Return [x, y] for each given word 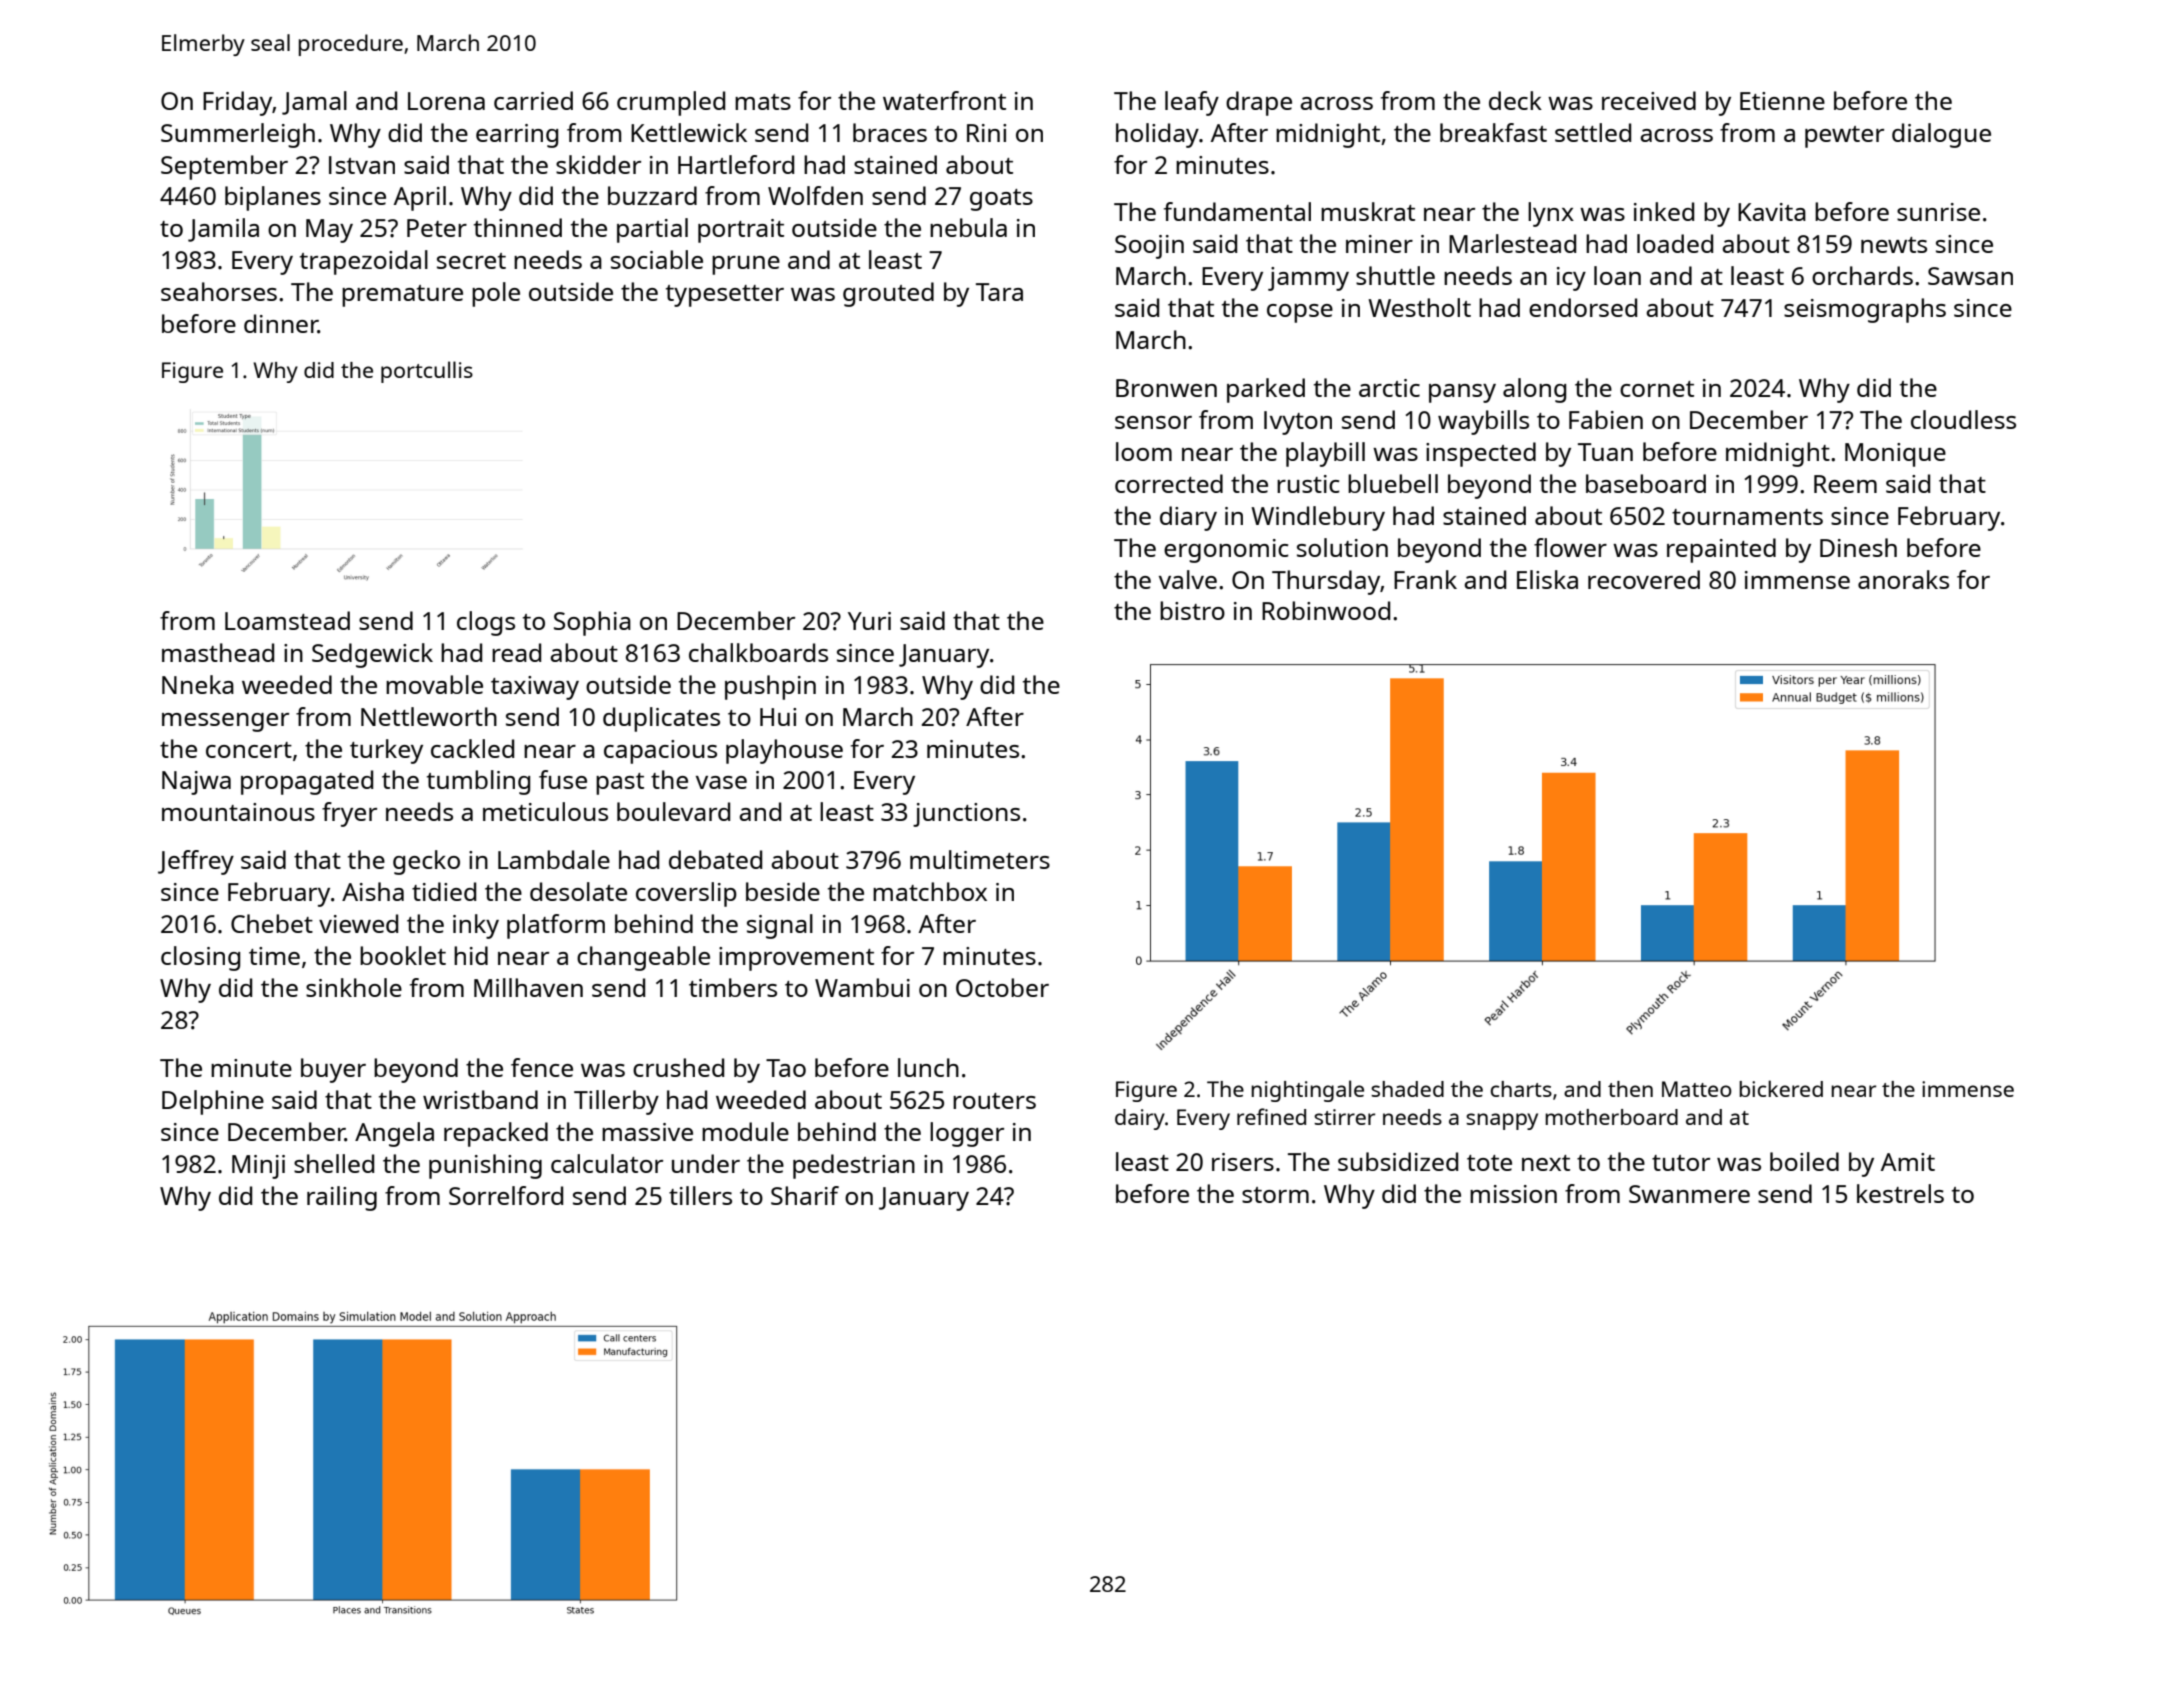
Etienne [1782, 101]
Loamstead [287, 620]
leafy [1192, 103]
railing [342, 1198]
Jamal [314, 103]
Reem [1845, 484]
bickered [1781, 1088]
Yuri [869, 621]
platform [556, 926]
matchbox [930, 891]
